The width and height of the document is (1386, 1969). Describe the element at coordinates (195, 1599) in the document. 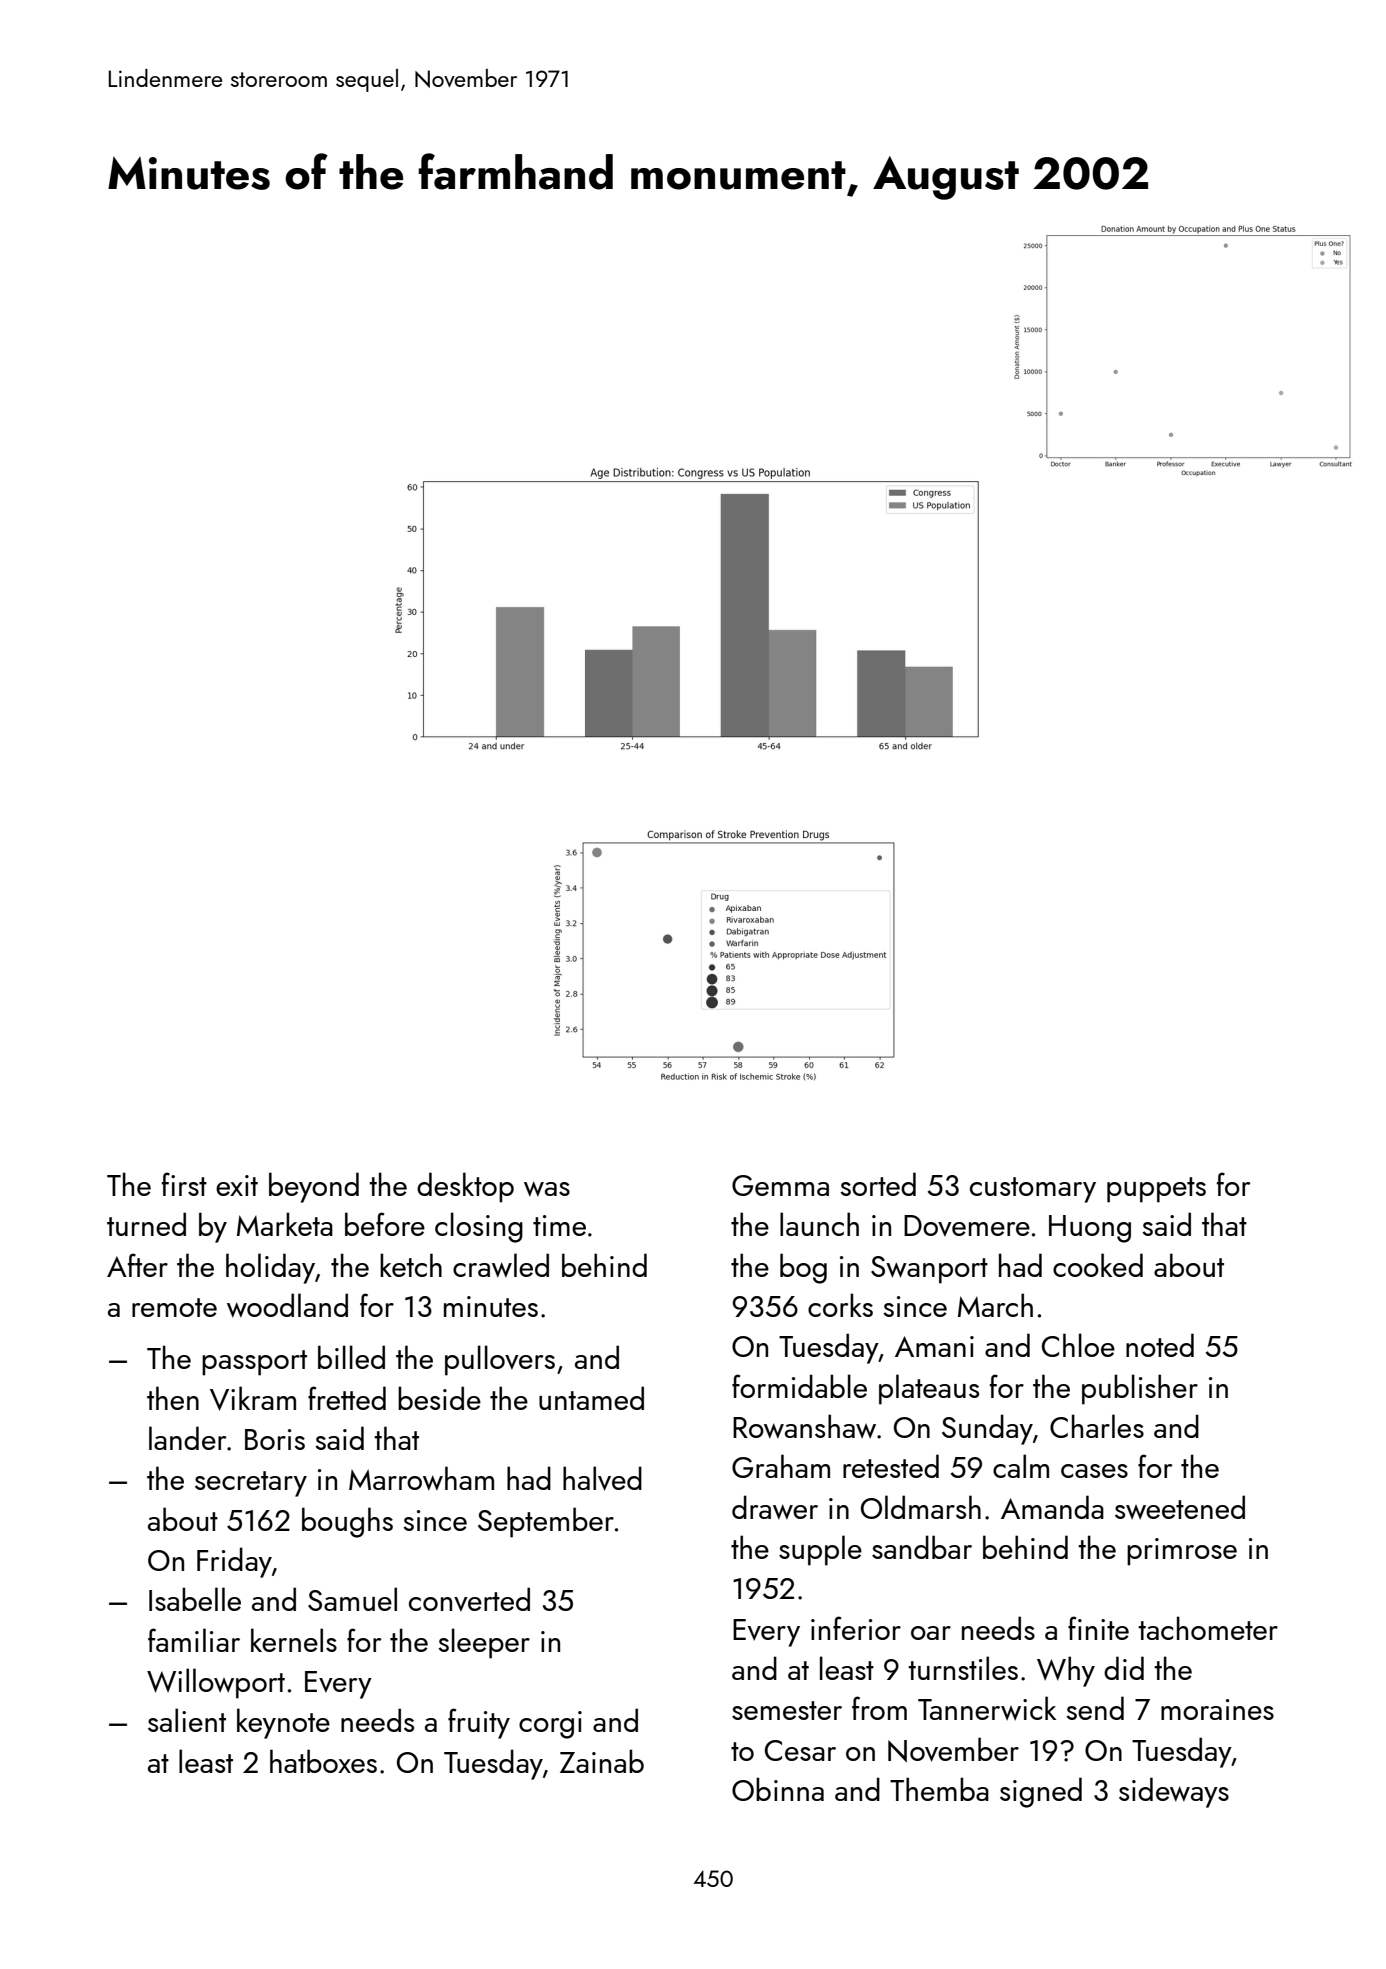

I see `Isabelle` at that location.
